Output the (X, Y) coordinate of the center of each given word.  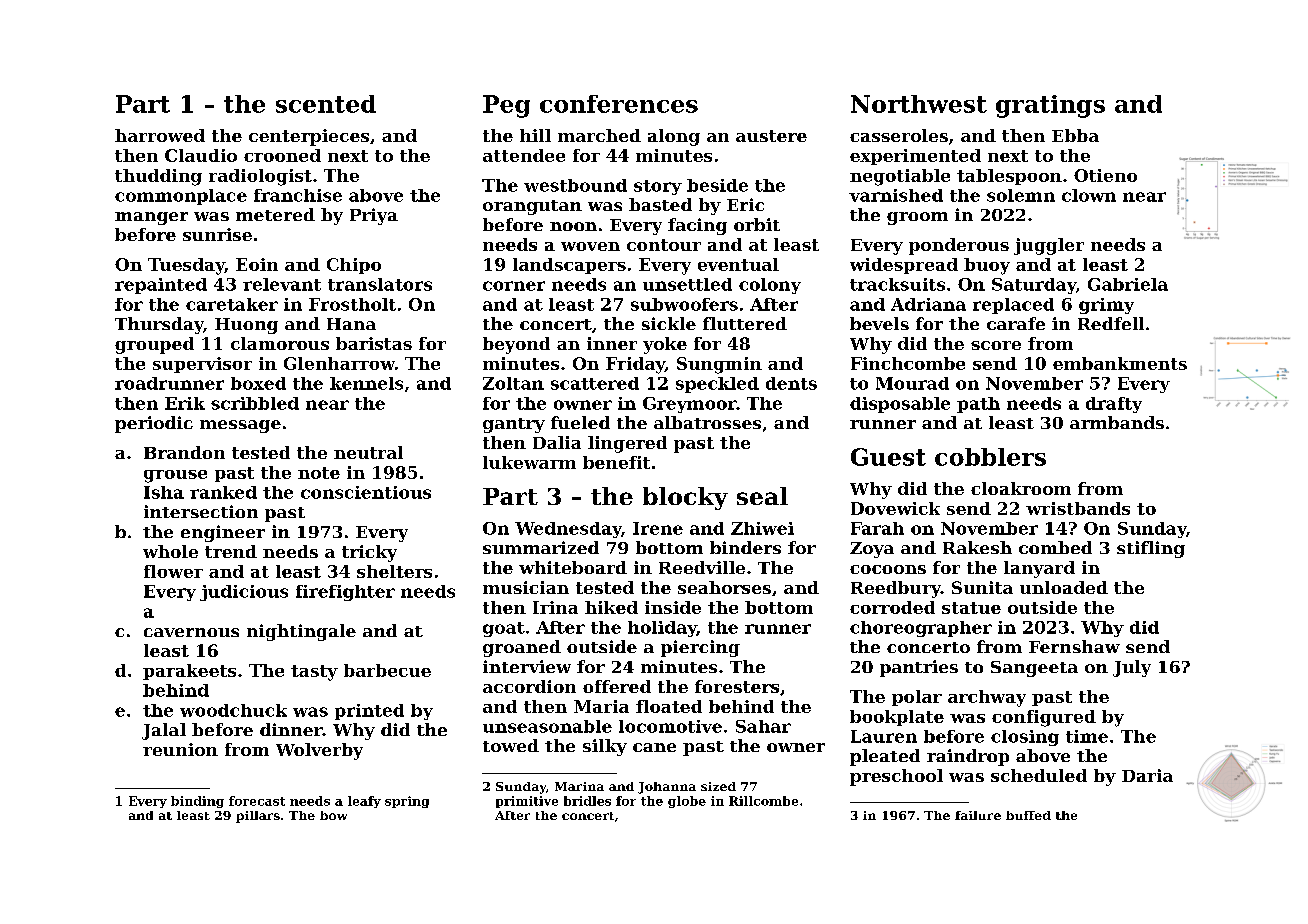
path (978, 405)
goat (504, 629)
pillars (258, 817)
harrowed (160, 135)
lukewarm (529, 462)
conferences (619, 104)
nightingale (301, 632)
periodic (154, 424)
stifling (1151, 549)
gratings (1050, 106)
